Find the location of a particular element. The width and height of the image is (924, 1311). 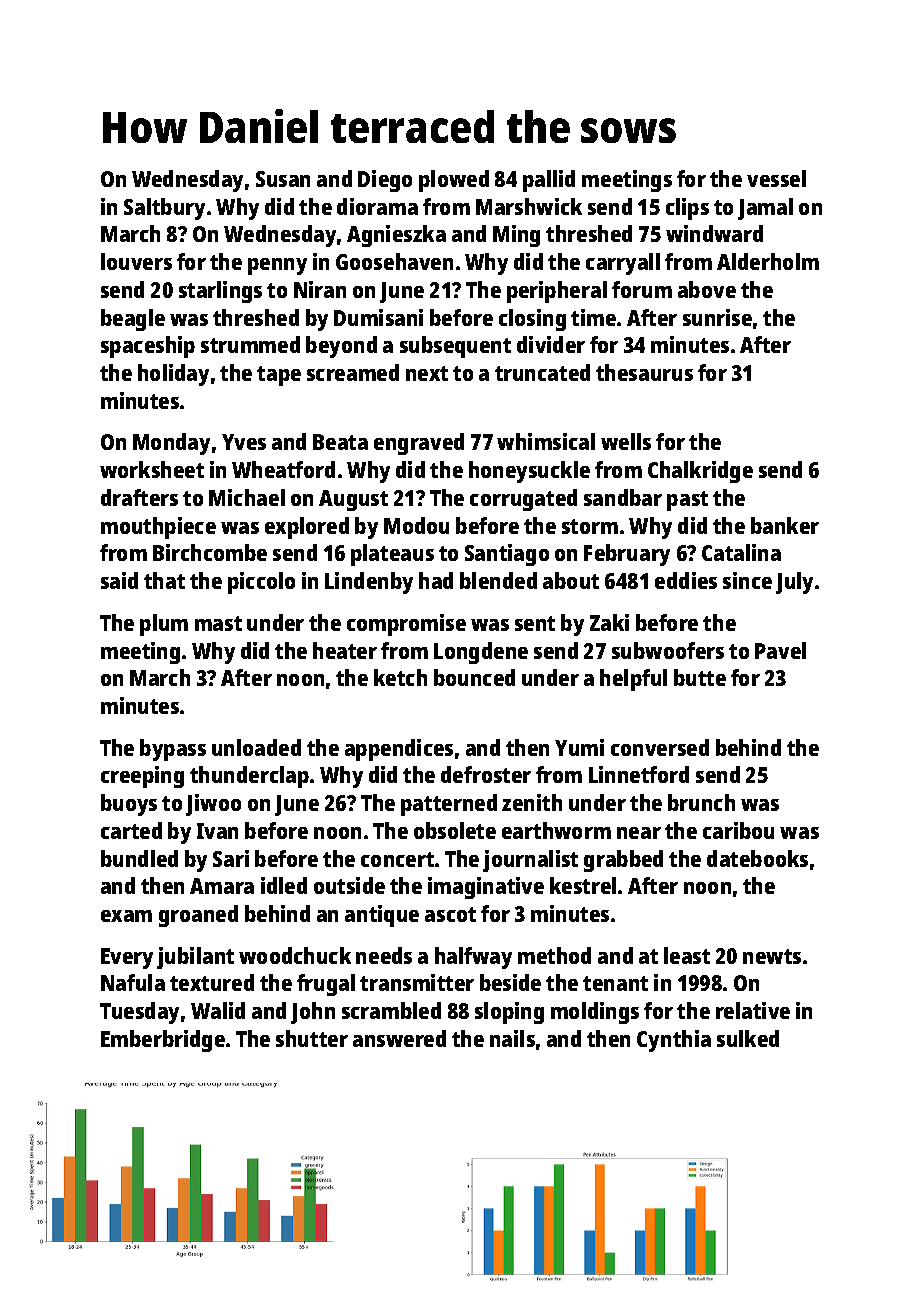

conversed is located at coordinates (660, 747).
